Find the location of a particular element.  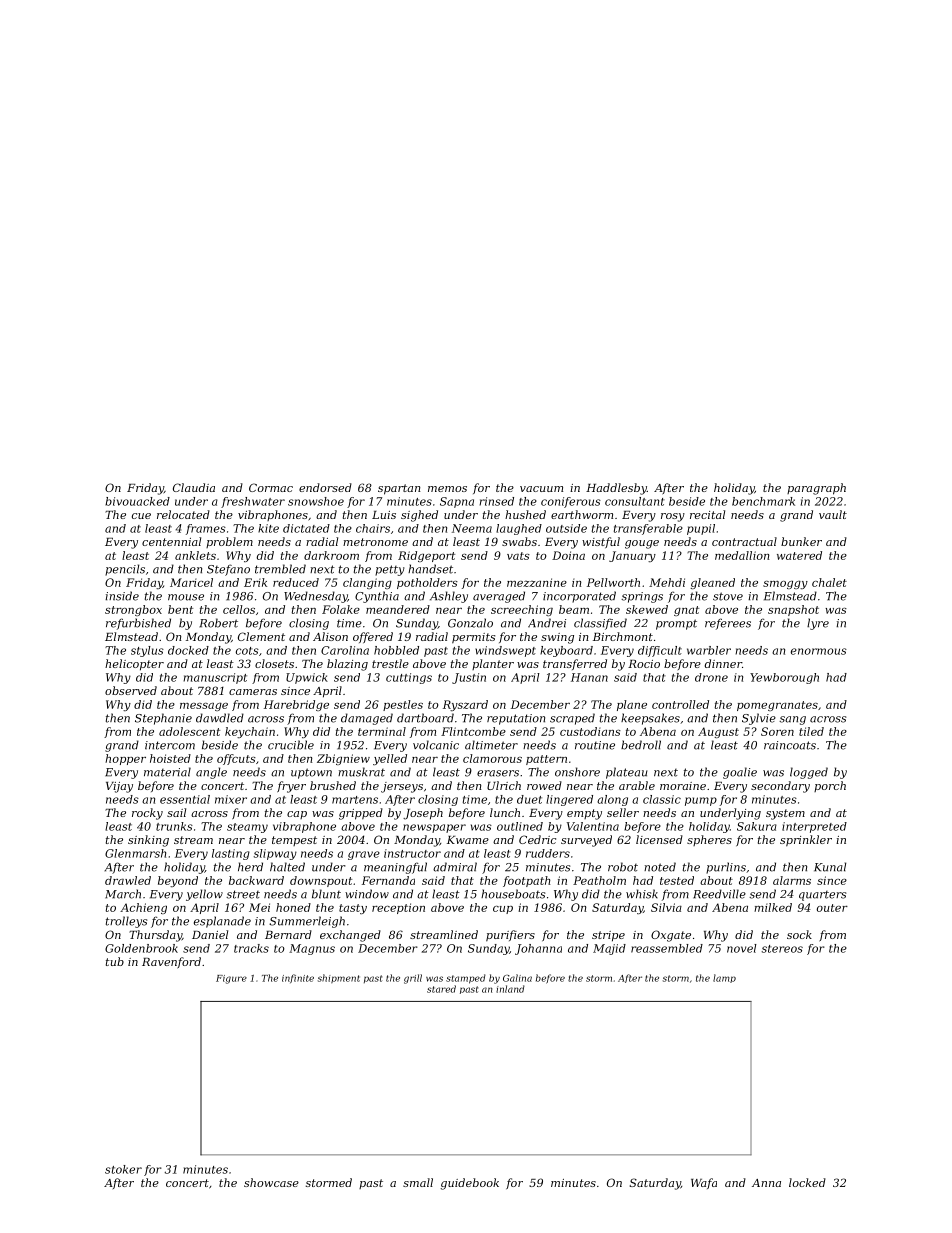

inland is located at coordinates (510, 989).
